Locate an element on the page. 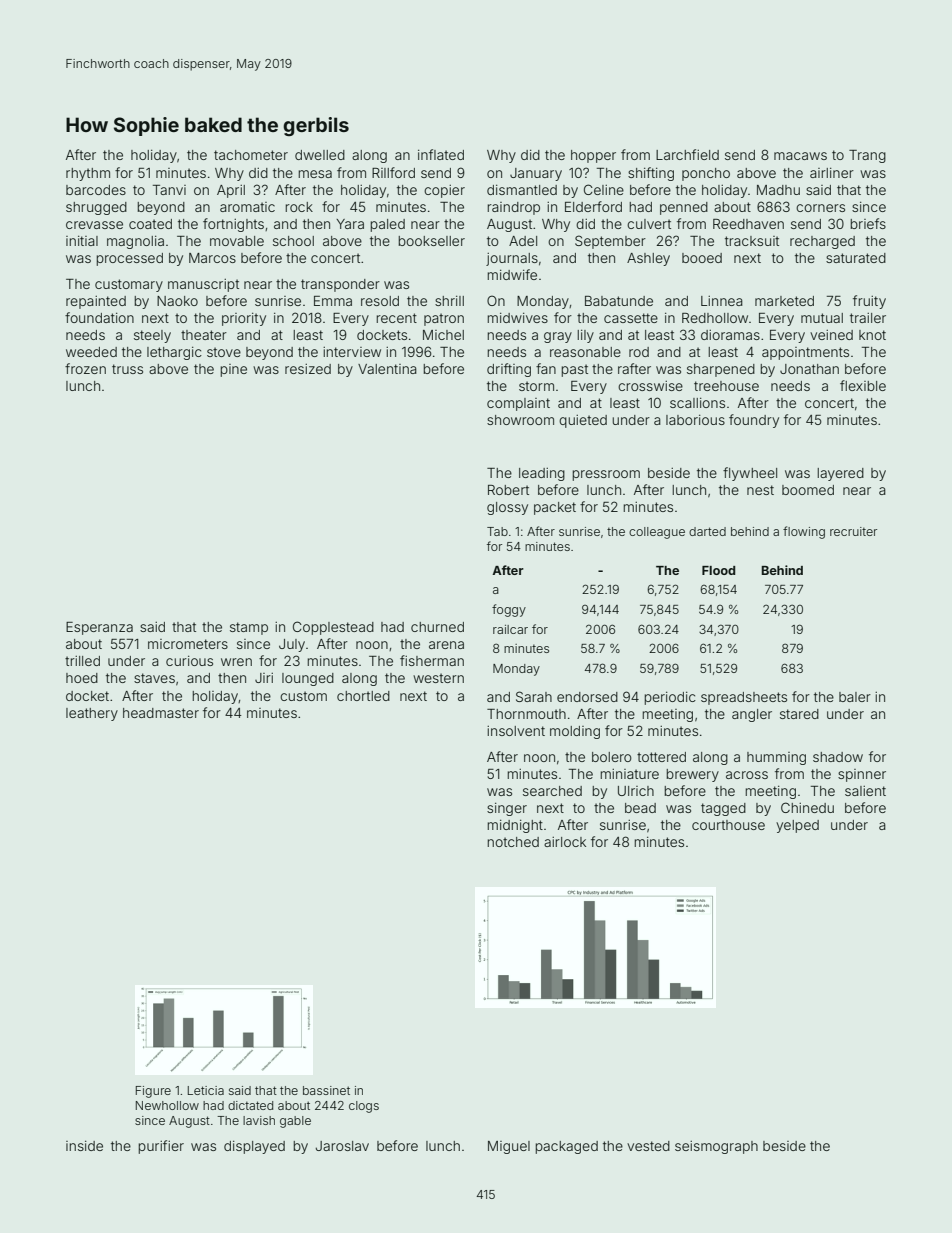 The image size is (952, 1233). Ashley is located at coordinates (648, 259).
